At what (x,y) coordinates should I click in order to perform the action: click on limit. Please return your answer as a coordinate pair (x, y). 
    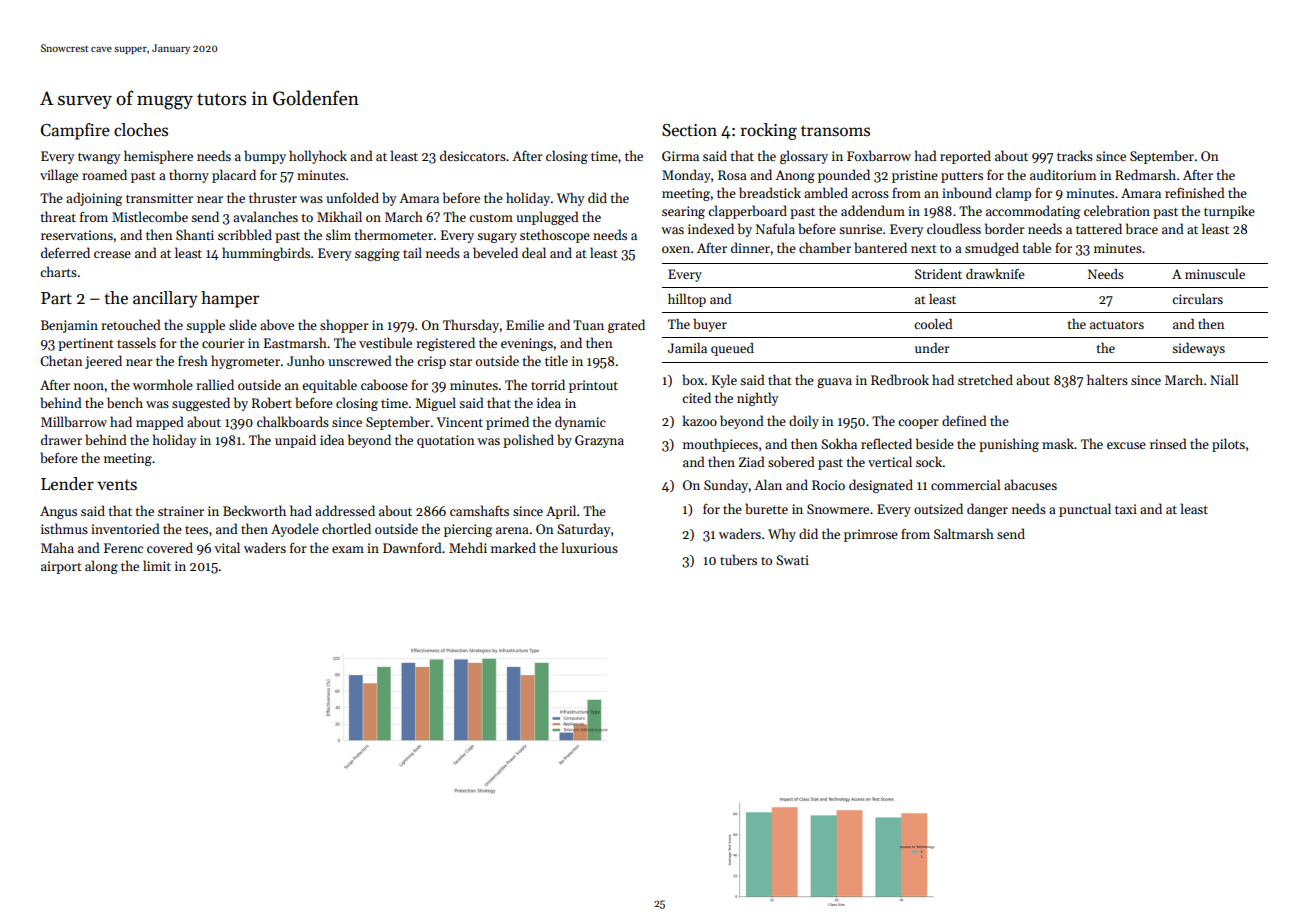
    Looking at the image, I should click on (157, 565).
